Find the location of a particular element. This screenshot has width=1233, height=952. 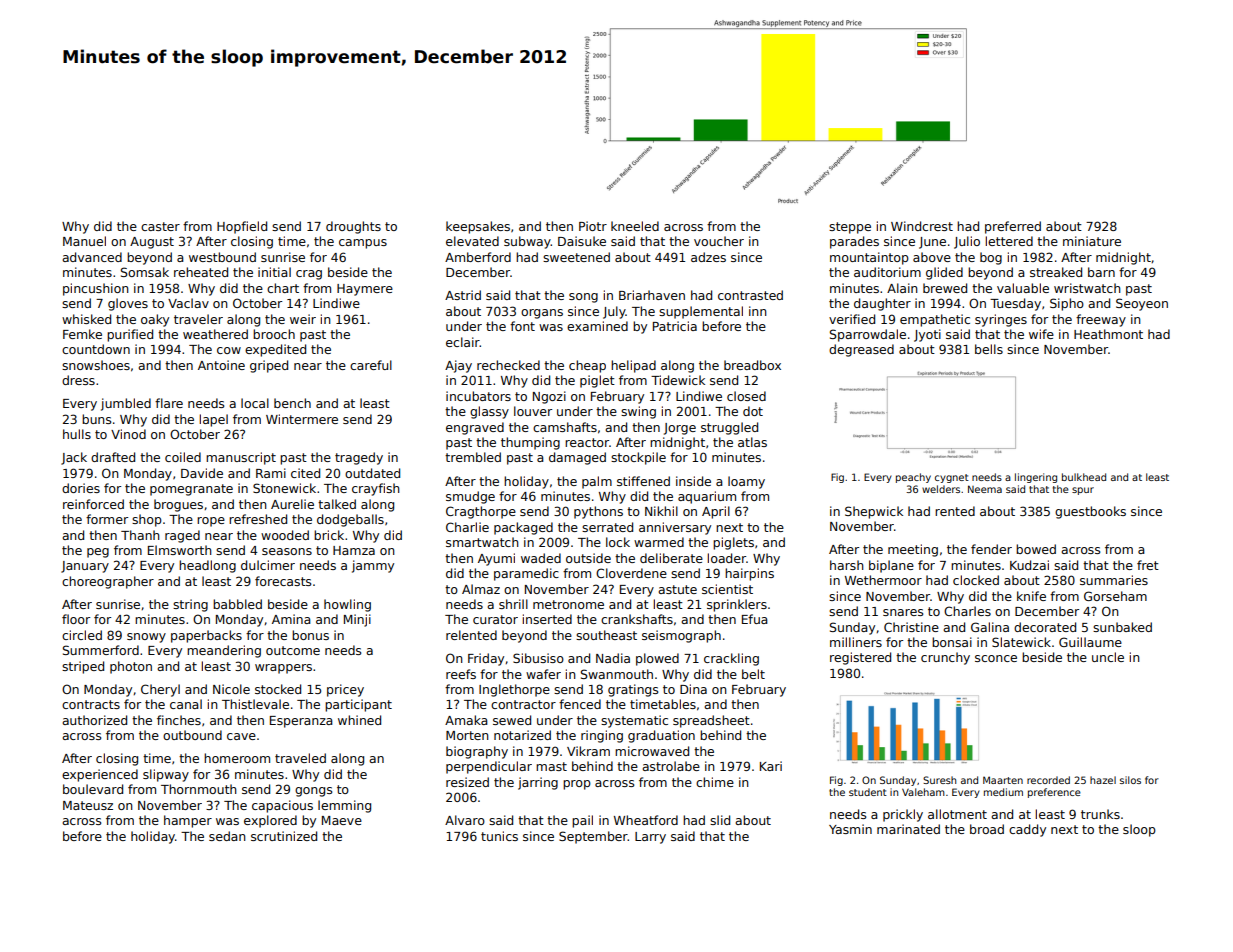

hamper is located at coordinates (188, 821).
